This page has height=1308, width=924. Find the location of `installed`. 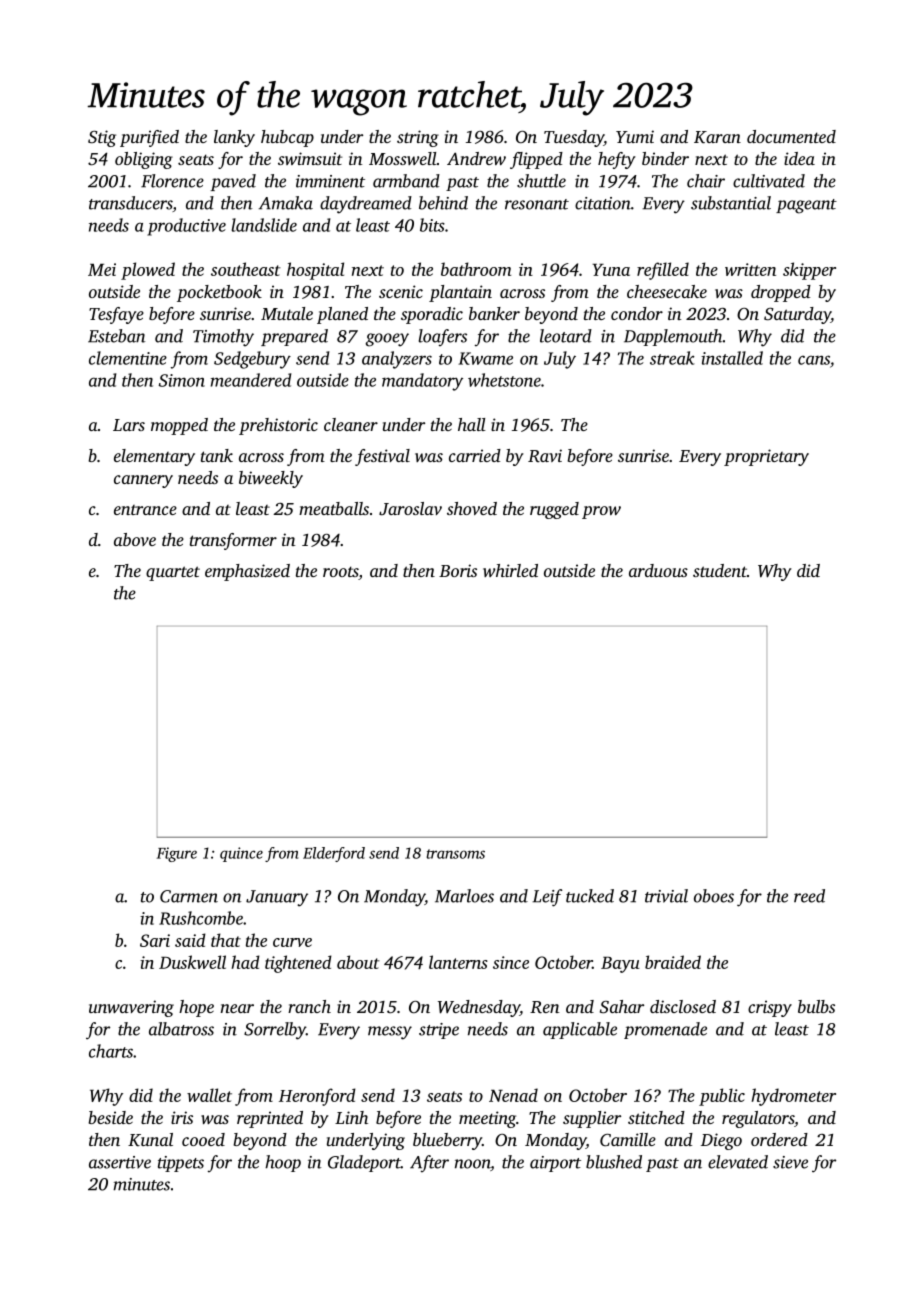

installed is located at coordinates (732, 358).
